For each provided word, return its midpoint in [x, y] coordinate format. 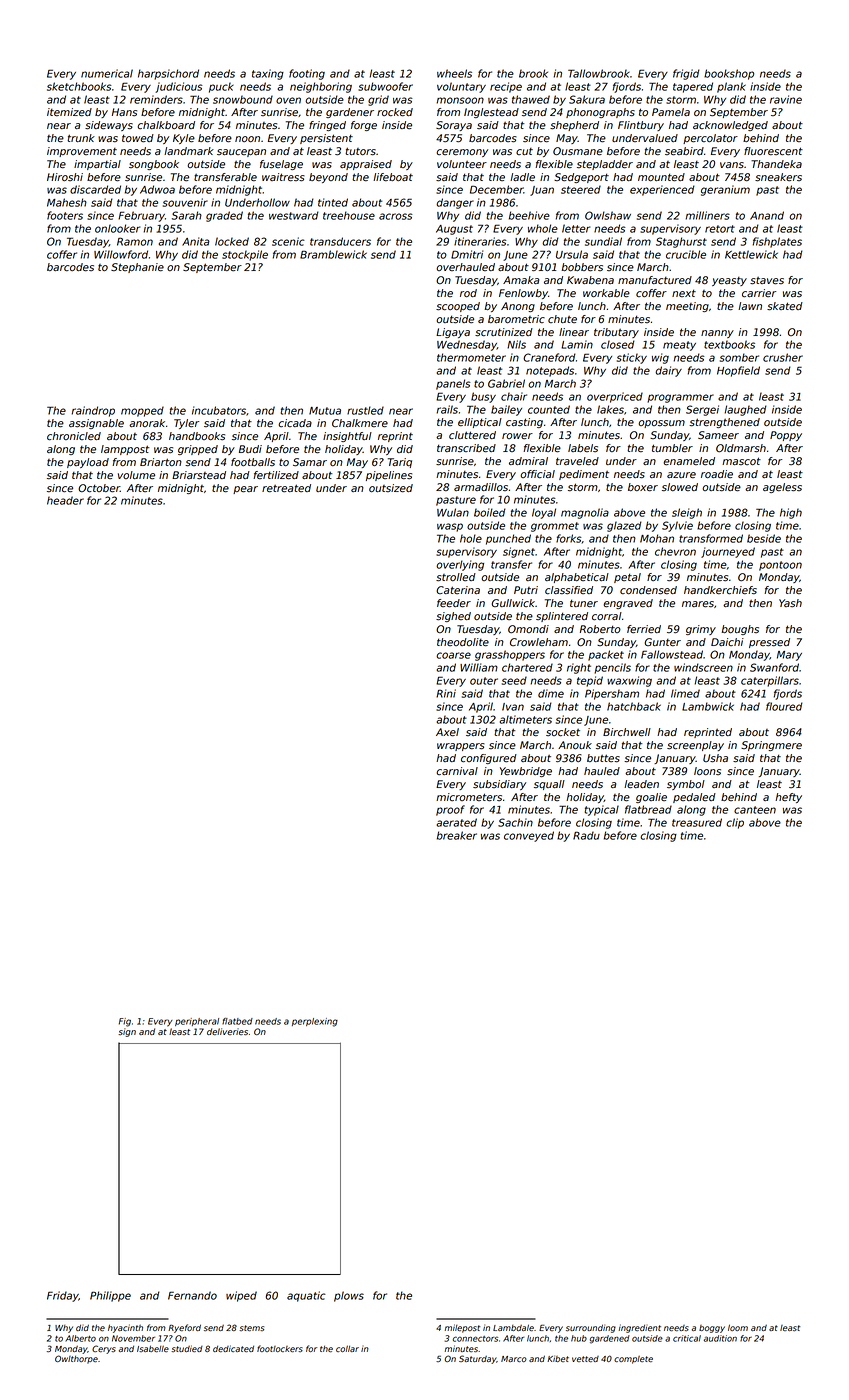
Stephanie [137, 268]
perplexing [315, 1022]
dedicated [233, 1349]
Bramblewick [333, 254]
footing [307, 74]
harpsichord [168, 74]
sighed [453, 617]
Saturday [477, 1359]
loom [738, 1327]
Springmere [771, 746]
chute [562, 319]
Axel [447, 732]
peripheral [197, 1022]
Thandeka [776, 164]
